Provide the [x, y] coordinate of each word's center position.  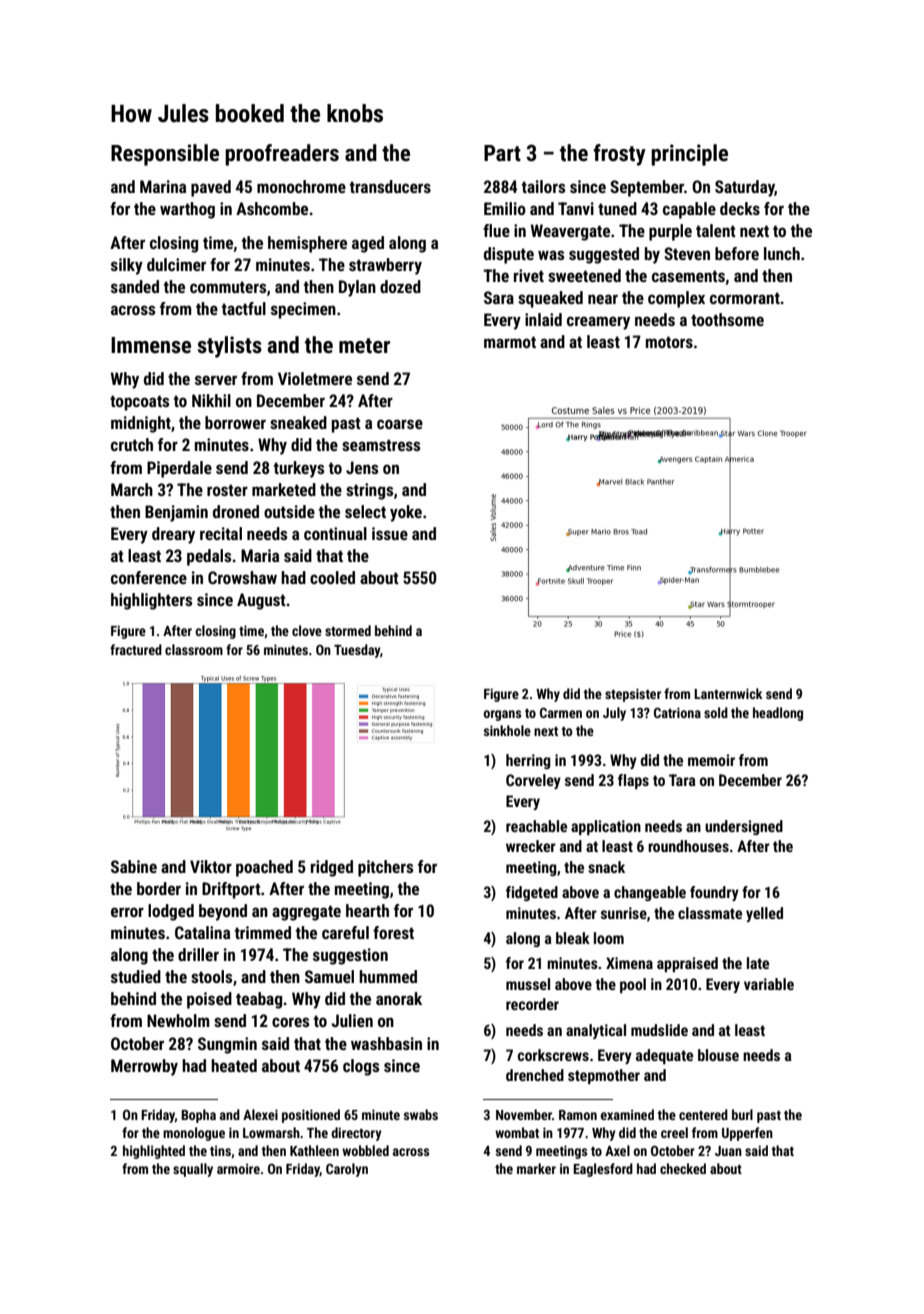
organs [502, 715]
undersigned [744, 827]
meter [364, 346]
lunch [782, 253]
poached [264, 868]
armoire [238, 1168]
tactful [244, 308]
